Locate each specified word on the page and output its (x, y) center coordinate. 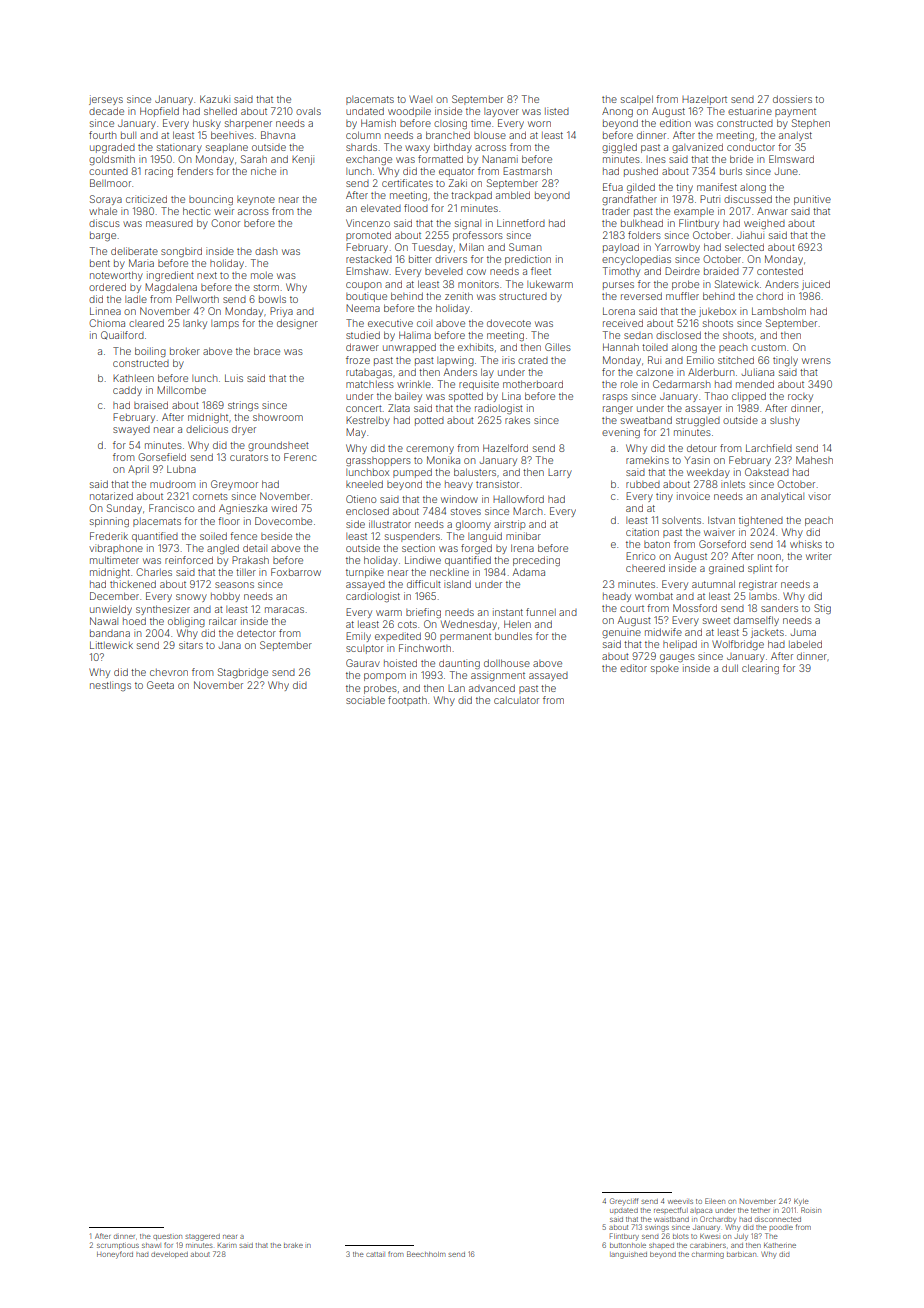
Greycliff (624, 1202)
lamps (225, 324)
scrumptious (118, 1246)
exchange (369, 161)
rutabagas (369, 374)
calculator (516, 700)
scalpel (637, 100)
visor (819, 496)
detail (255, 548)
